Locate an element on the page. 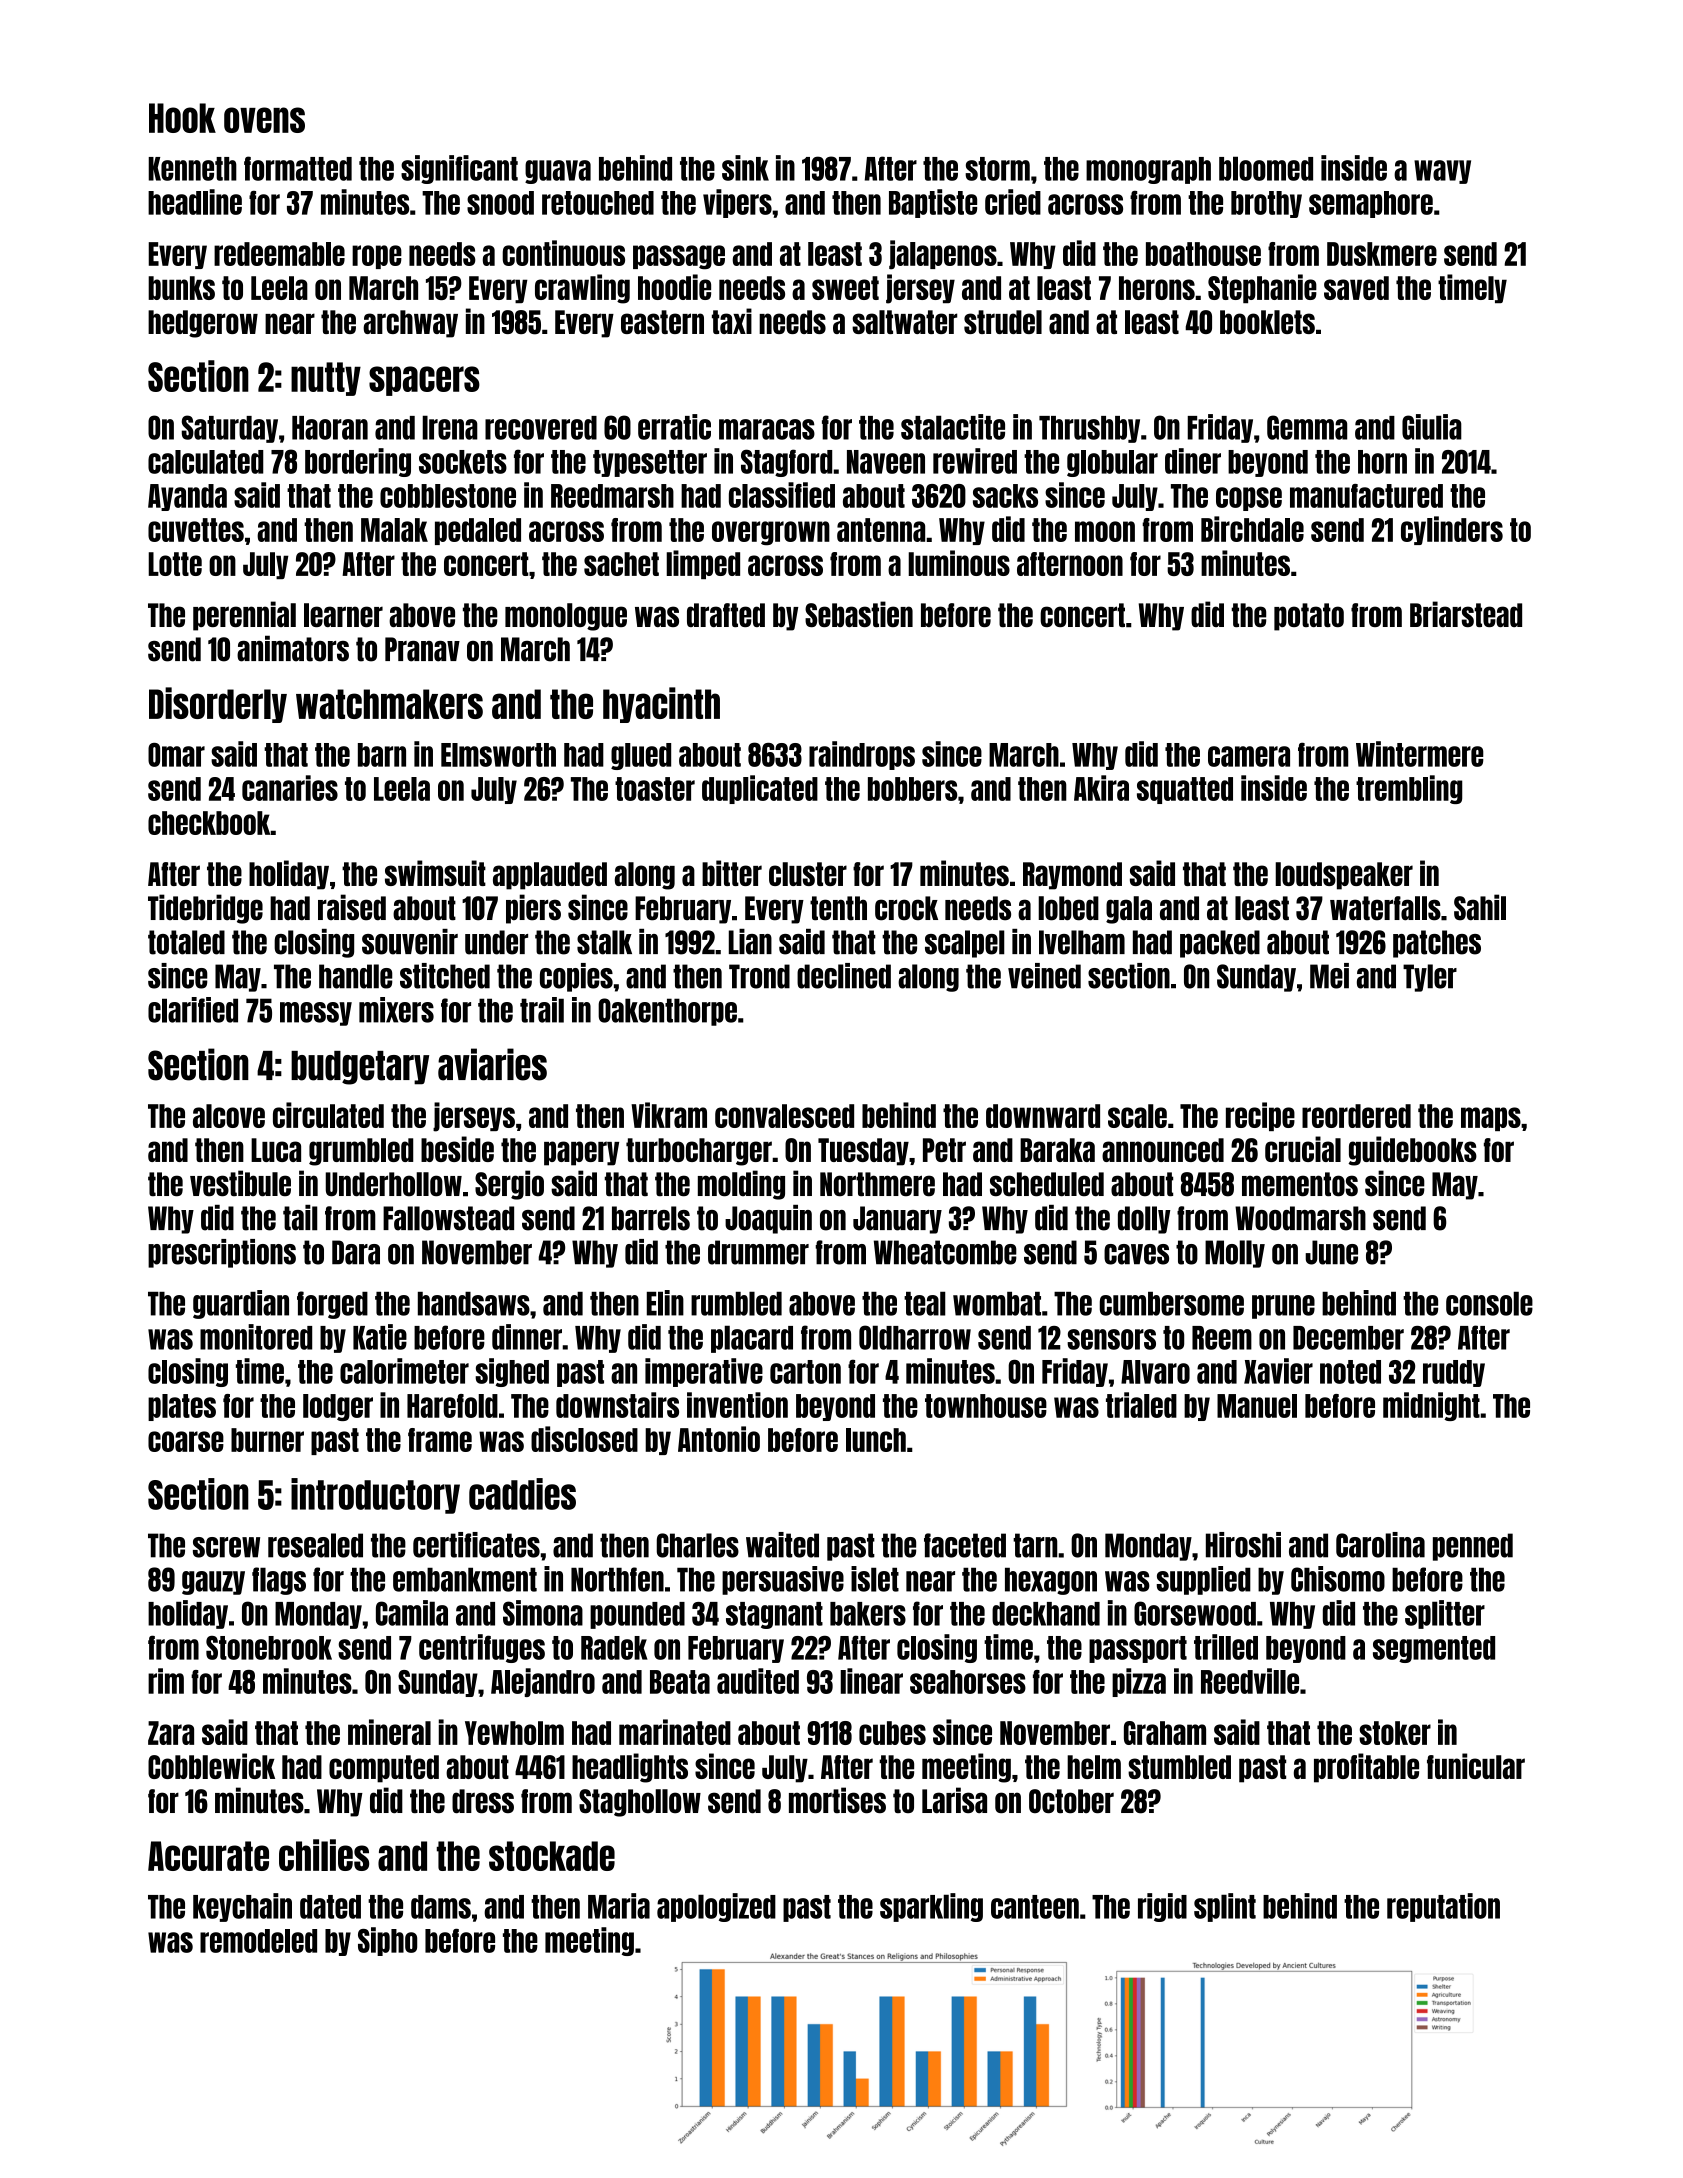  monitored is located at coordinates (256, 1337).
